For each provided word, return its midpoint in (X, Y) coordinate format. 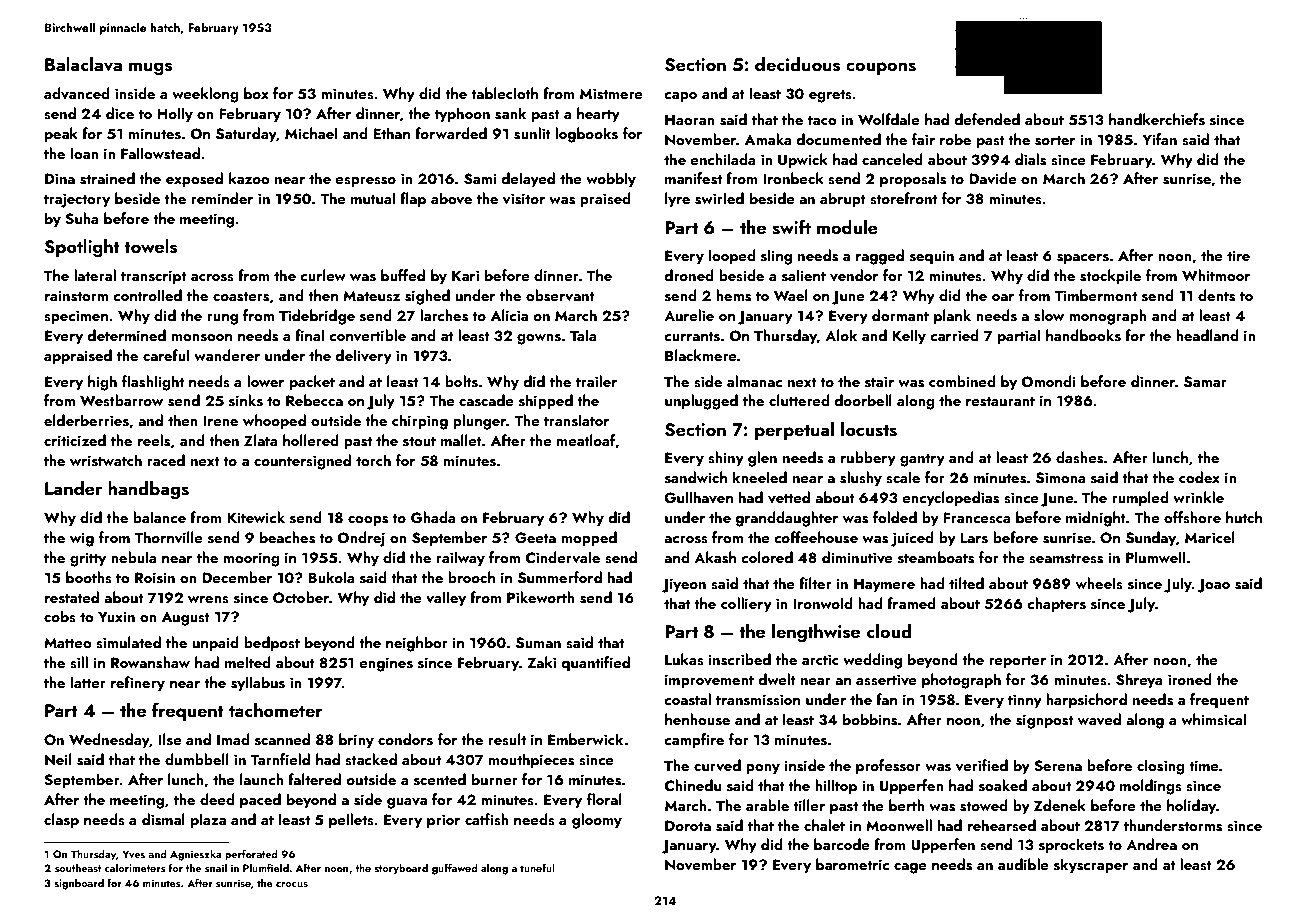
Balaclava (83, 64)
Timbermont (1096, 295)
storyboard (401, 869)
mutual (373, 198)
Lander (73, 488)
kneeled (760, 477)
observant (560, 295)
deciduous (797, 64)
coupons (881, 68)
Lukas (684, 659)
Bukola (331, 577)
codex (1199, 477)
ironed (1190, 679)
